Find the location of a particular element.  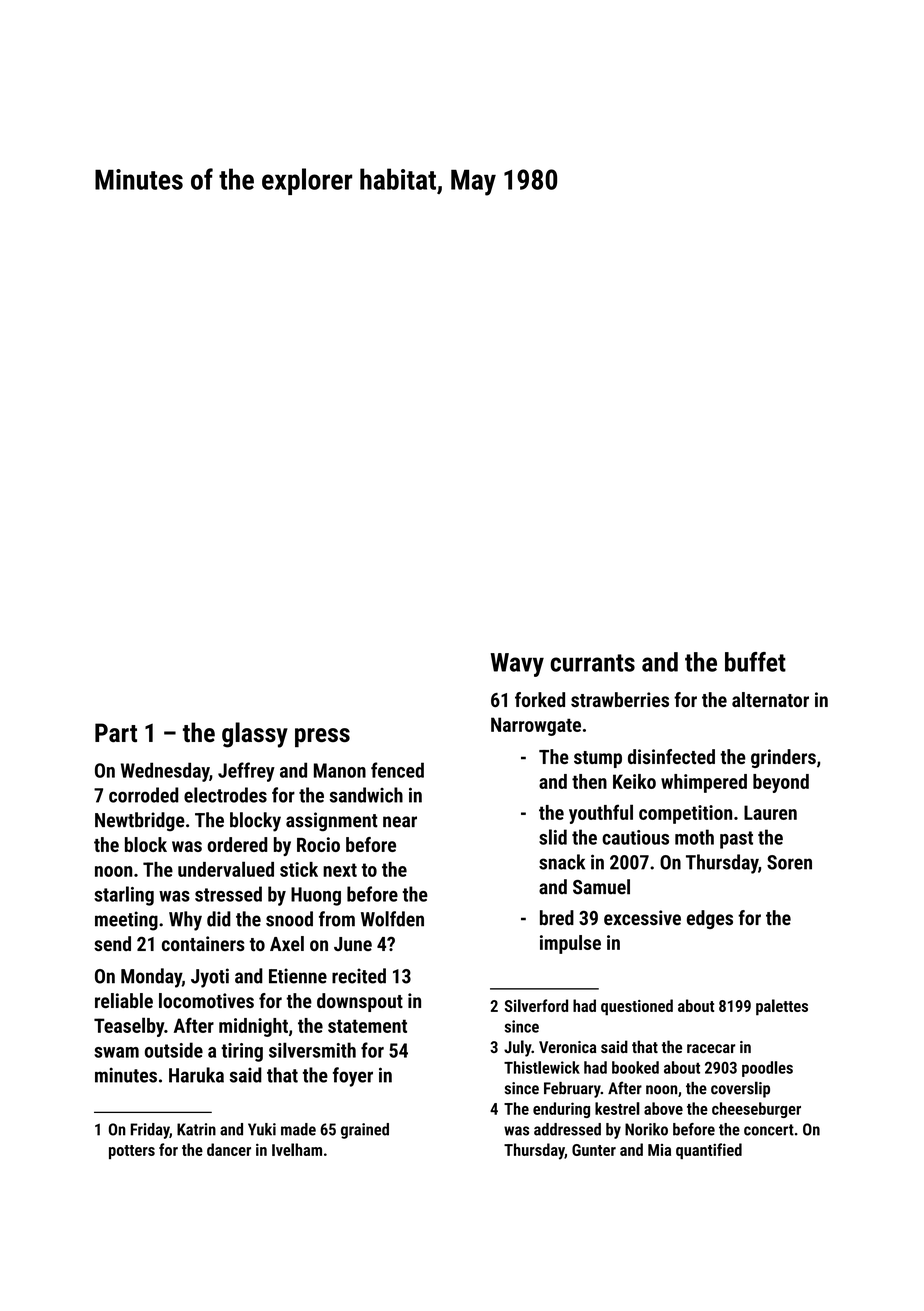

locomotives is located at coordinates (206, 1000).
